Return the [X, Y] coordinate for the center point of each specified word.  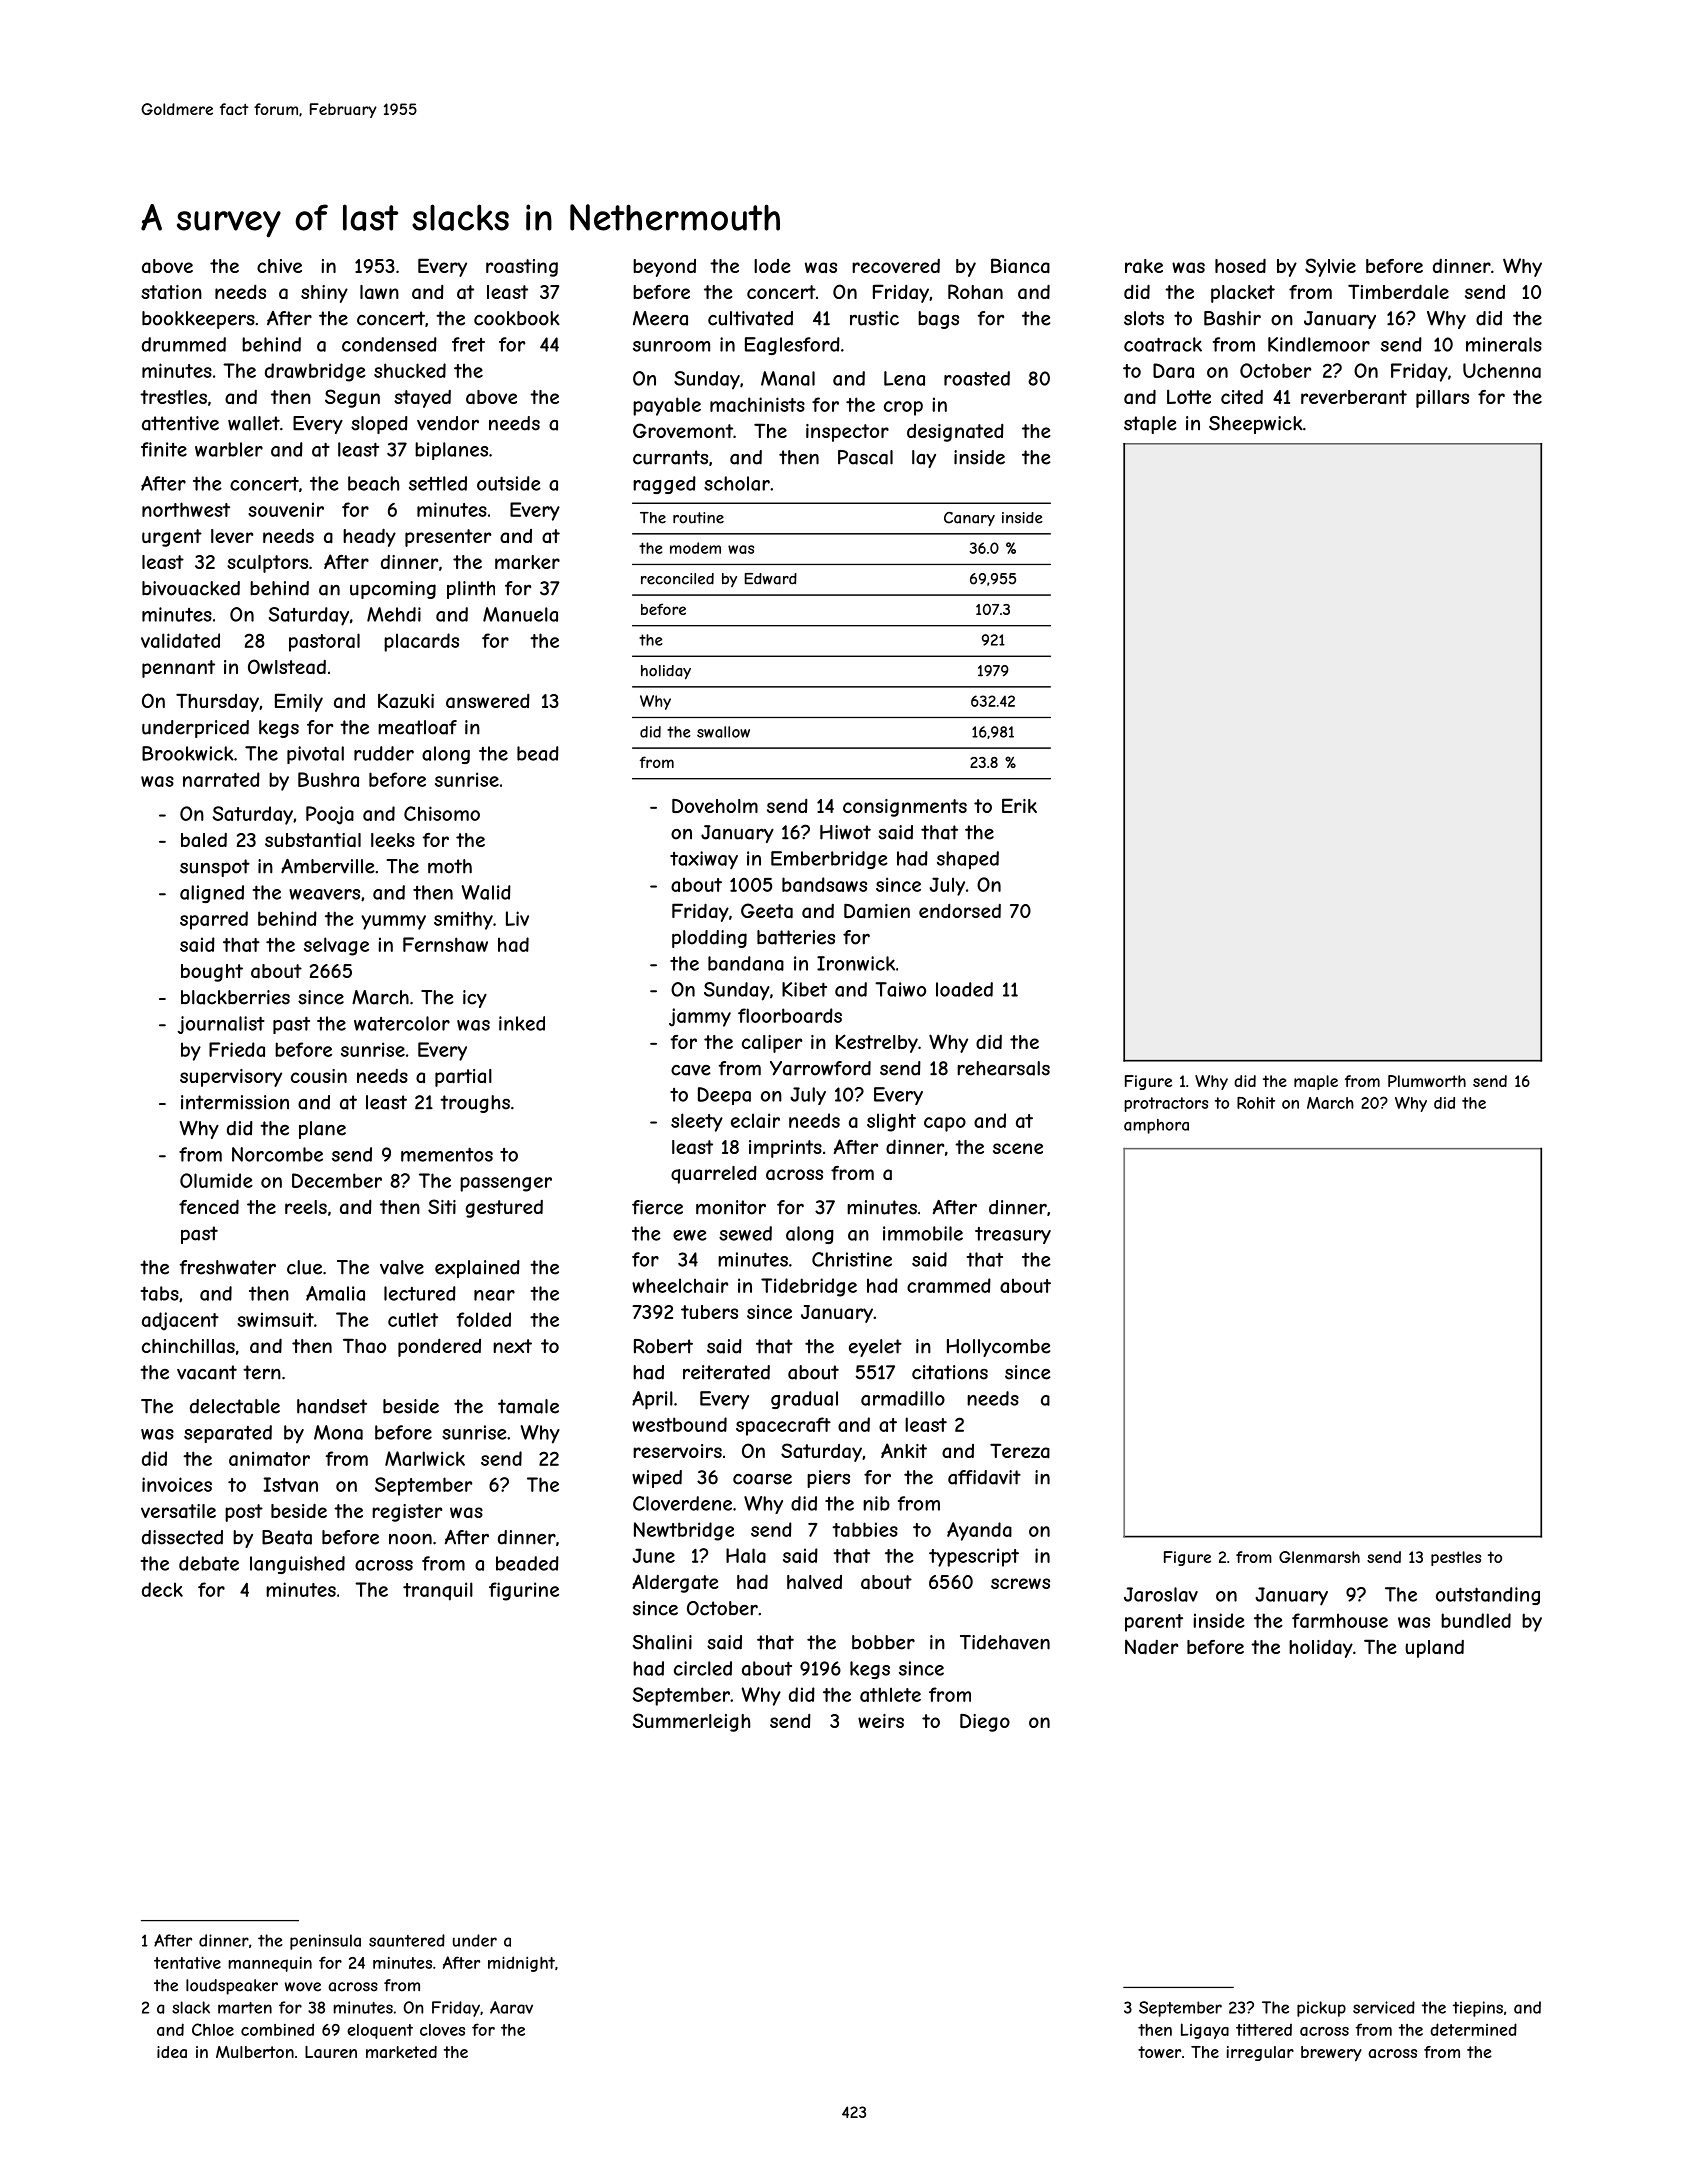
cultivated [750, 318]
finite [164, 449]
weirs [881, 1721]
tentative [187, 1962]
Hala [746, 1555]
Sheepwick [1256, 425]
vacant [207, 1372]
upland [1434, 1649]
